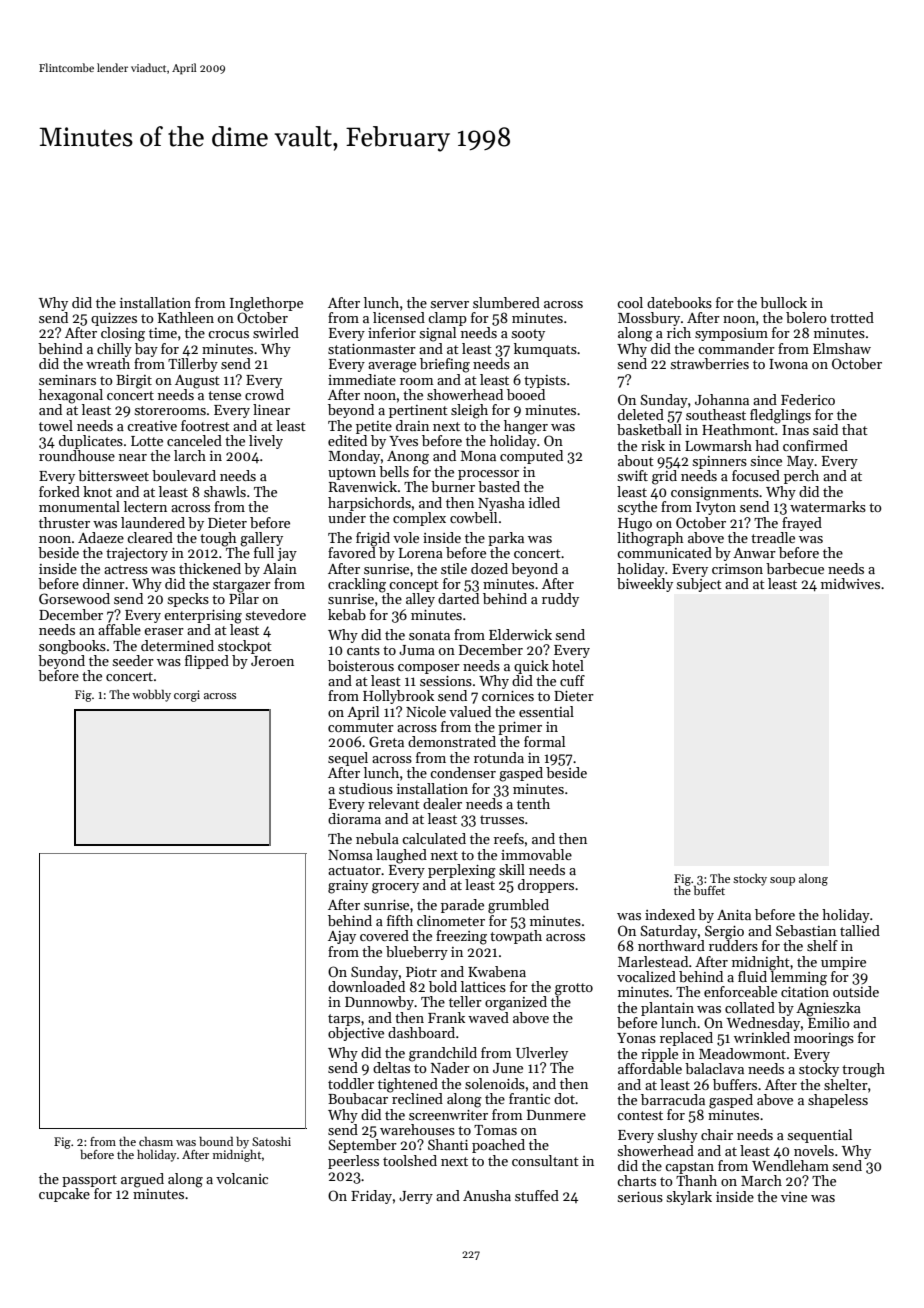 Image resolution: width=924 pixels, height=1308 pixels. What do you see at coordinates (699, 585) in the document?
I see `subject` at bounding box center [699, 585].
